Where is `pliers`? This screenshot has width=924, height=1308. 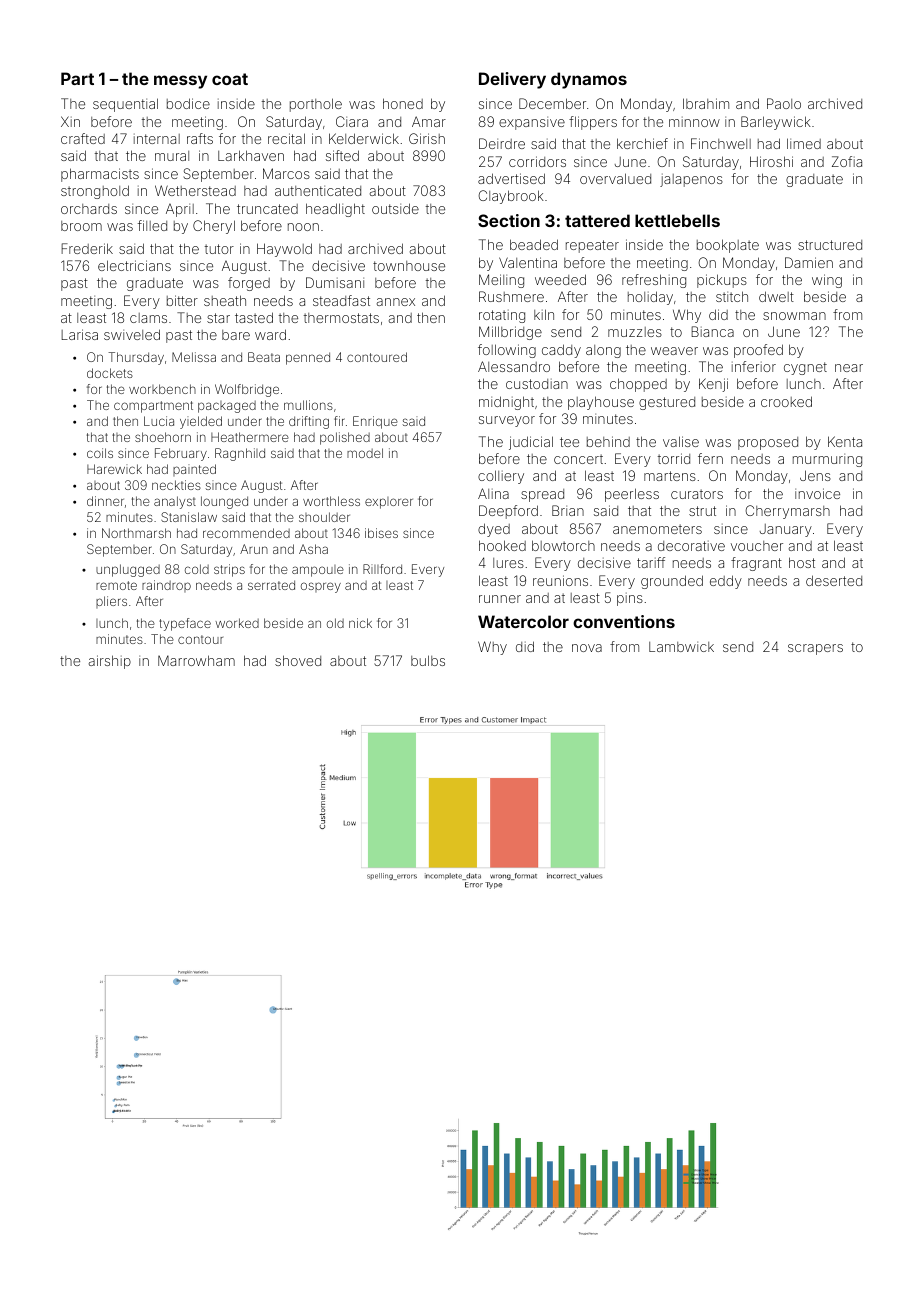 pliers is located at coordinates (111, 602).
